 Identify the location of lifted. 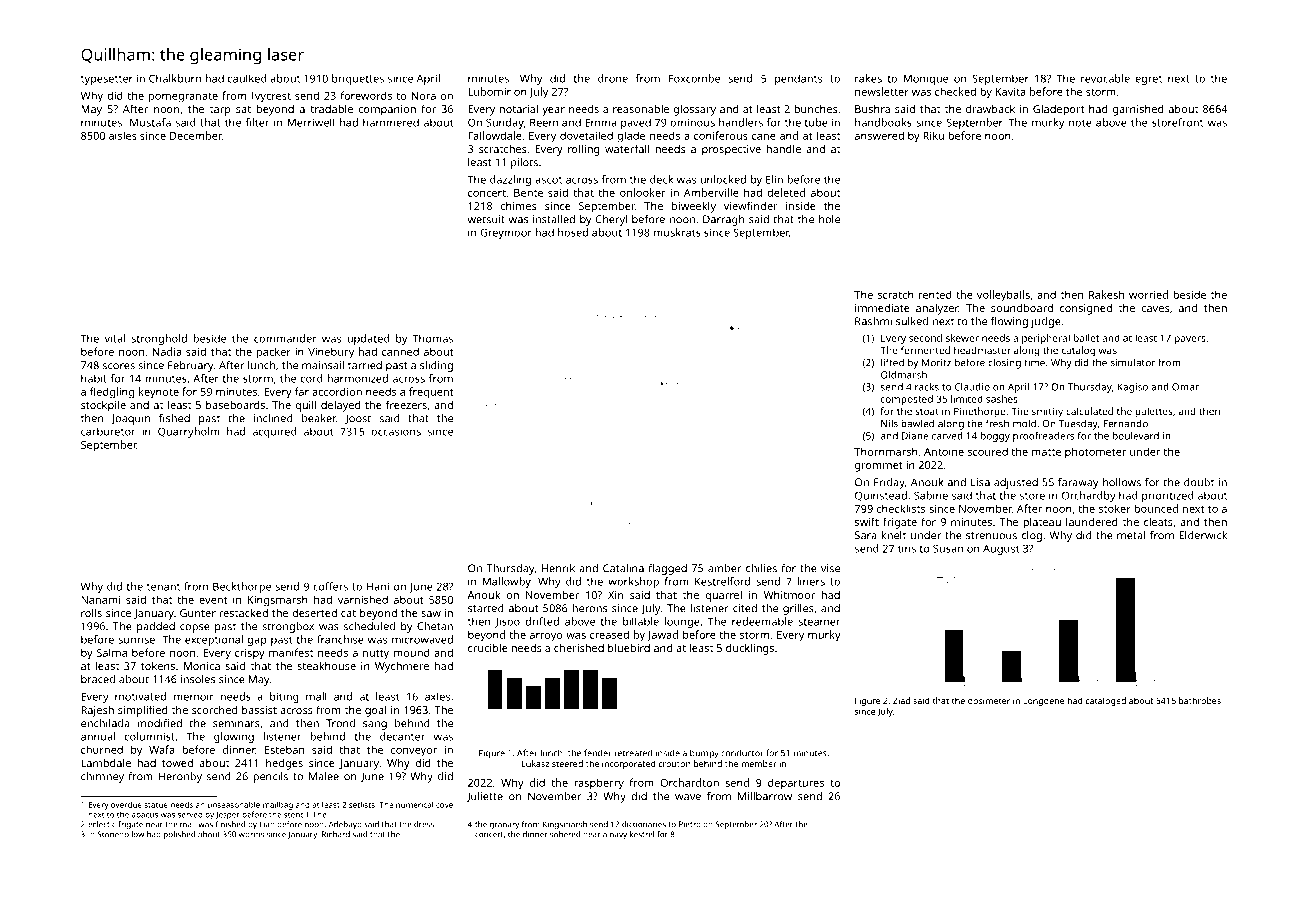
(892, 362).
